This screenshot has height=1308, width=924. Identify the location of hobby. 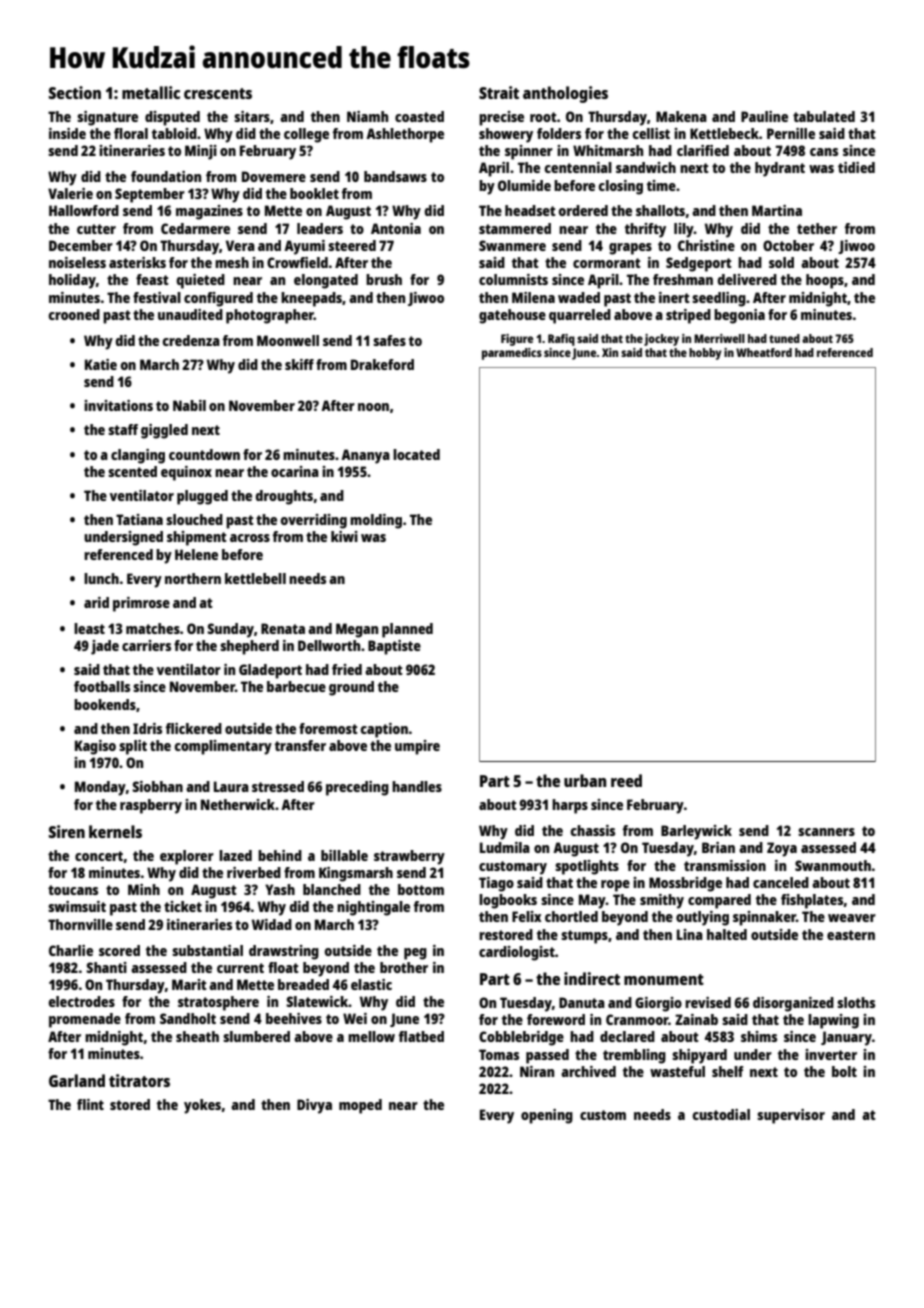
(705, 354).
